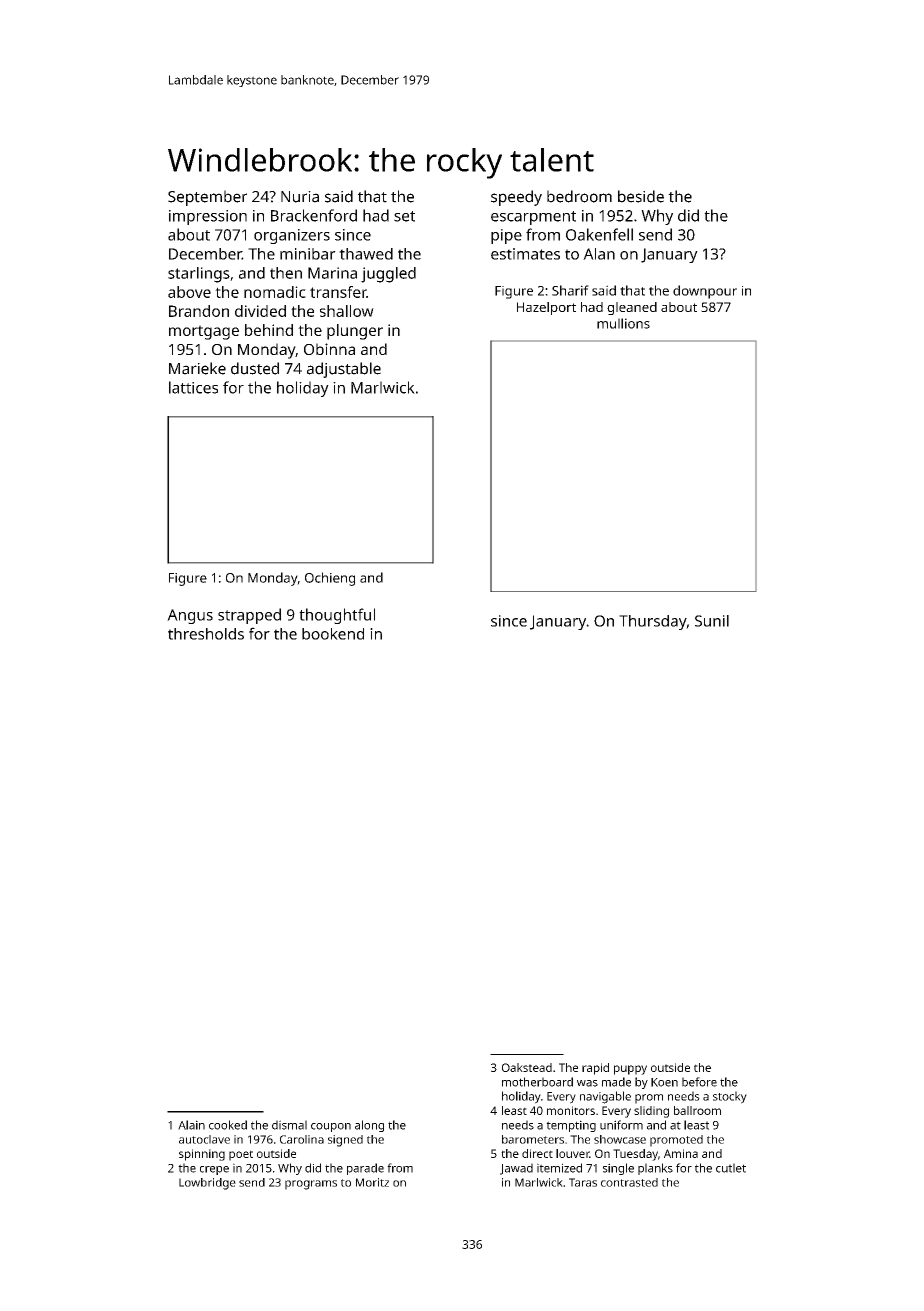 Image resolution: width=924 pixels, height=1311 pixels. What do you see at coordinates (595, 1069) in the image?
I see `rapid` at bounding box center [595, 1069].
